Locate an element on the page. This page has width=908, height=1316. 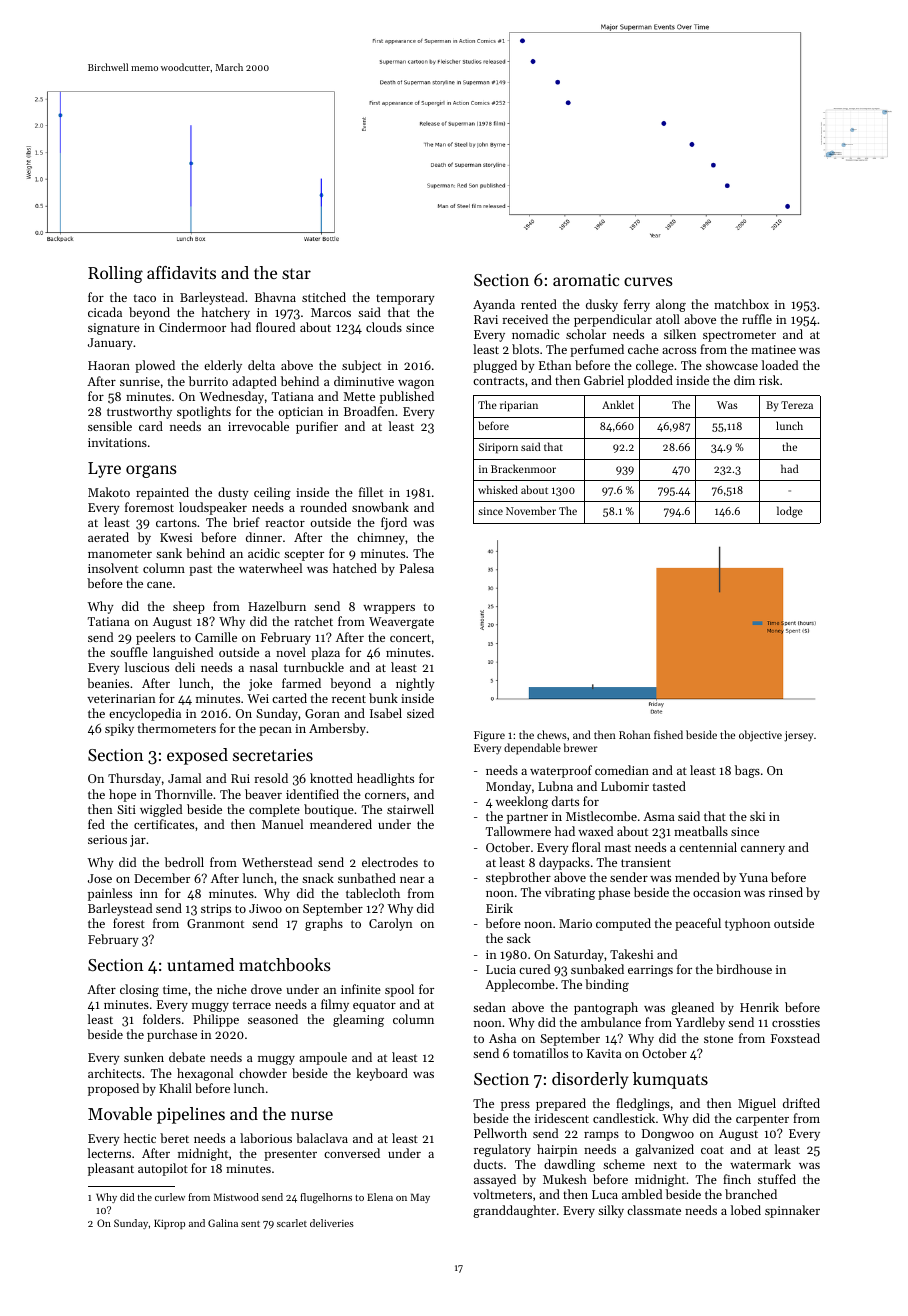
Elena is located at coordinates (380, 1197).
